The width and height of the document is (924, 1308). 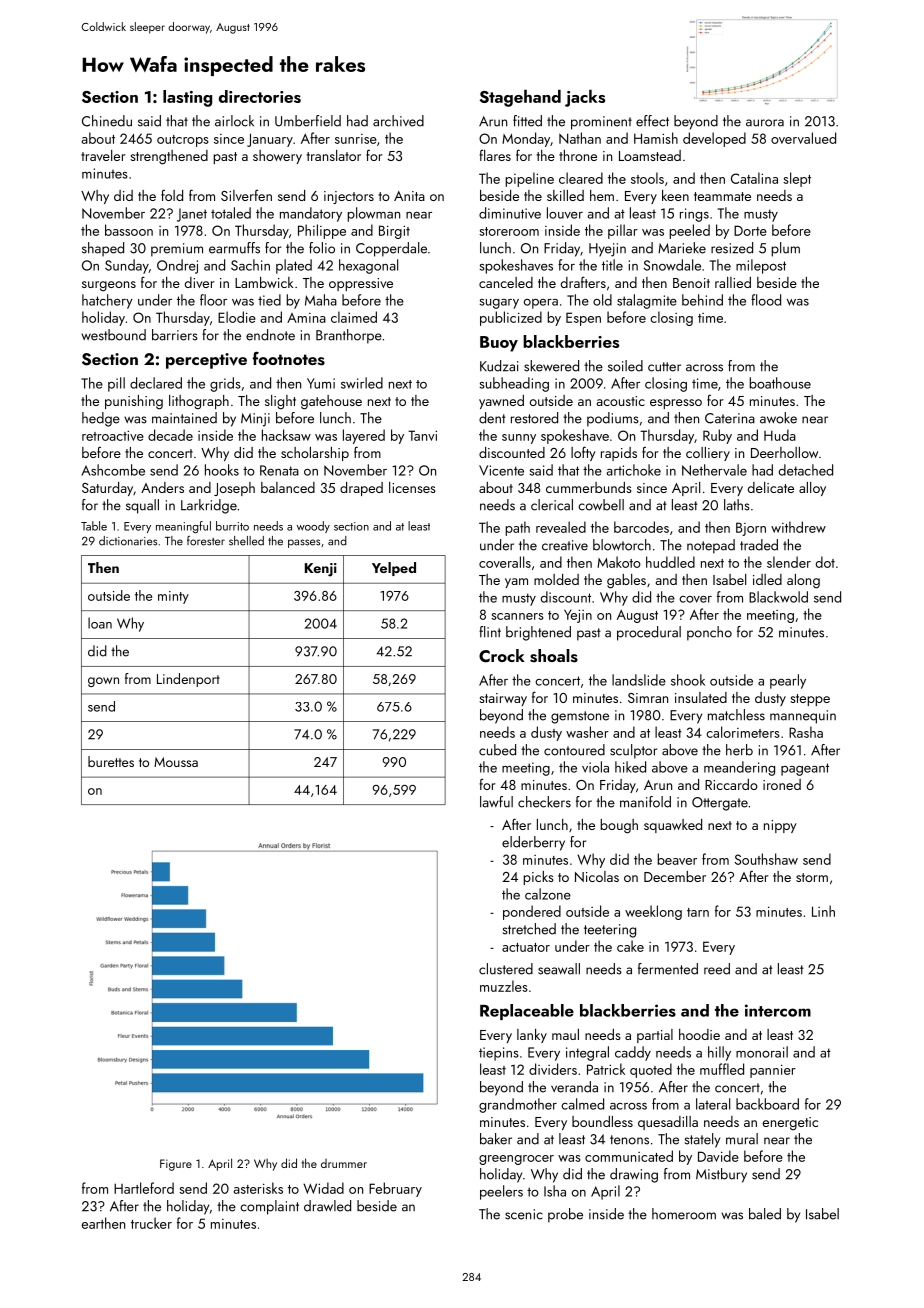 I want to click on behind, so click(x=702, y=300).
